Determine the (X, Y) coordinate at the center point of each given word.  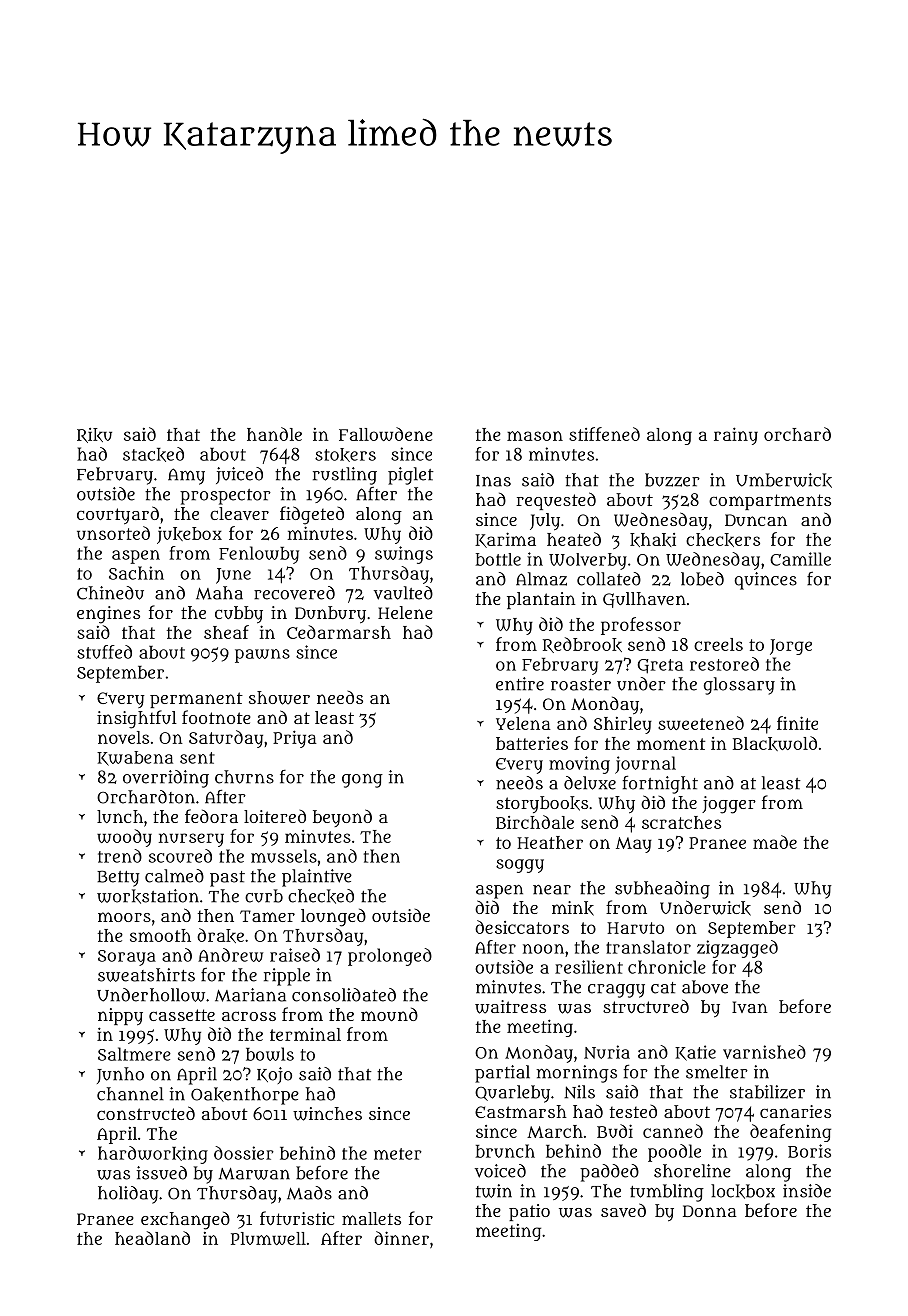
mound (389, 1014)
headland (152, 1238)
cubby (239, 614)
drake (220, 935)
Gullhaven (644, 600)
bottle (498, 559)
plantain (541, 600)
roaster (581, 685)
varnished (764, 1052)
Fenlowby (259, 555)
